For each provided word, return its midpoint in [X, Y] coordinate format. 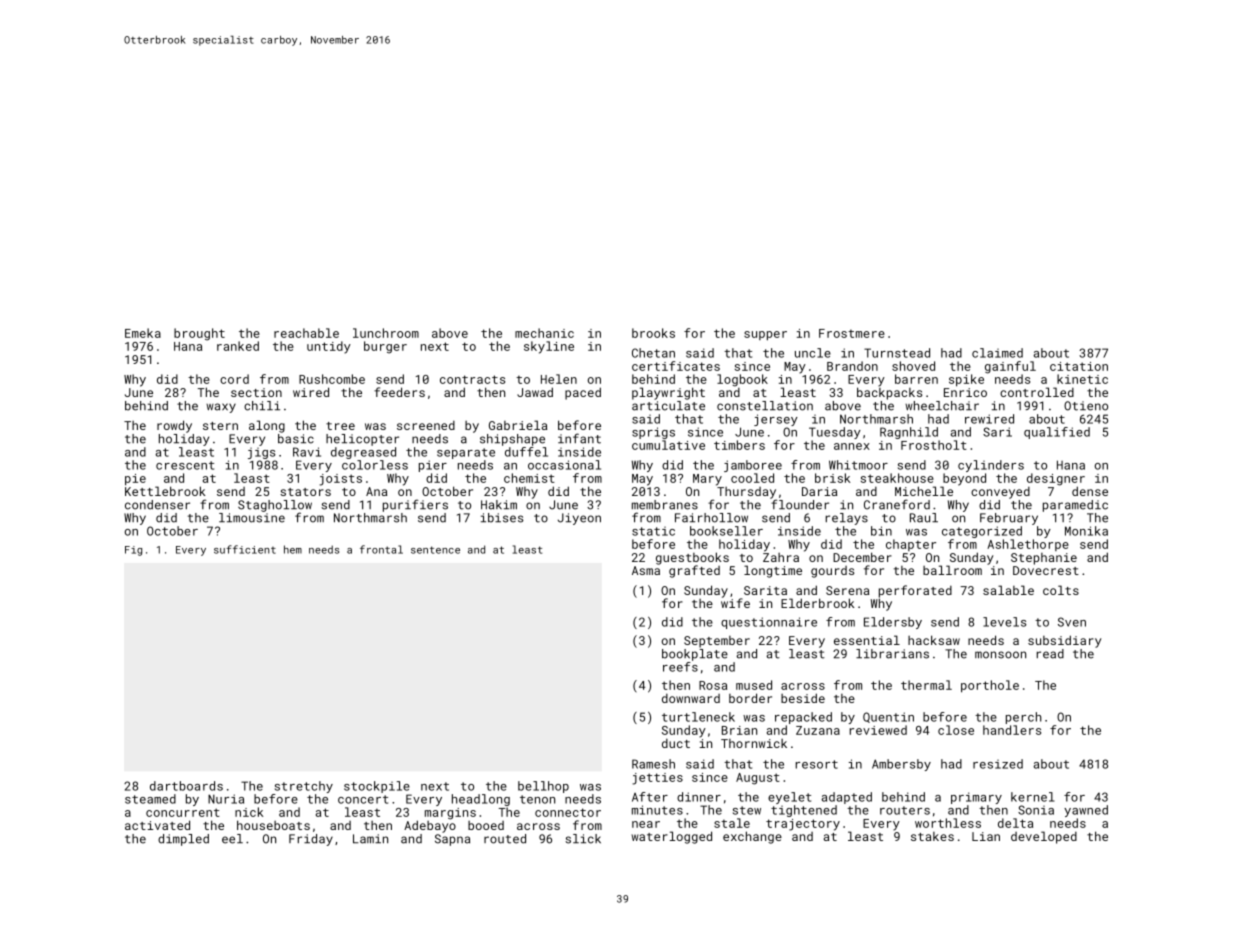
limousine [252, 518]
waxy [221, 408]
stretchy [304, 787]
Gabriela [518, 425]
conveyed [1000, 493]
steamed [150, 799]
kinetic [1082, 379]
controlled [1037, 392]
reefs [680, 667]
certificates [676, 366]
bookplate [695, 655]
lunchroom [386, 333]
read [1050, 654]
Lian [986, 836]
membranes [665, 505]
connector [568, 812]
